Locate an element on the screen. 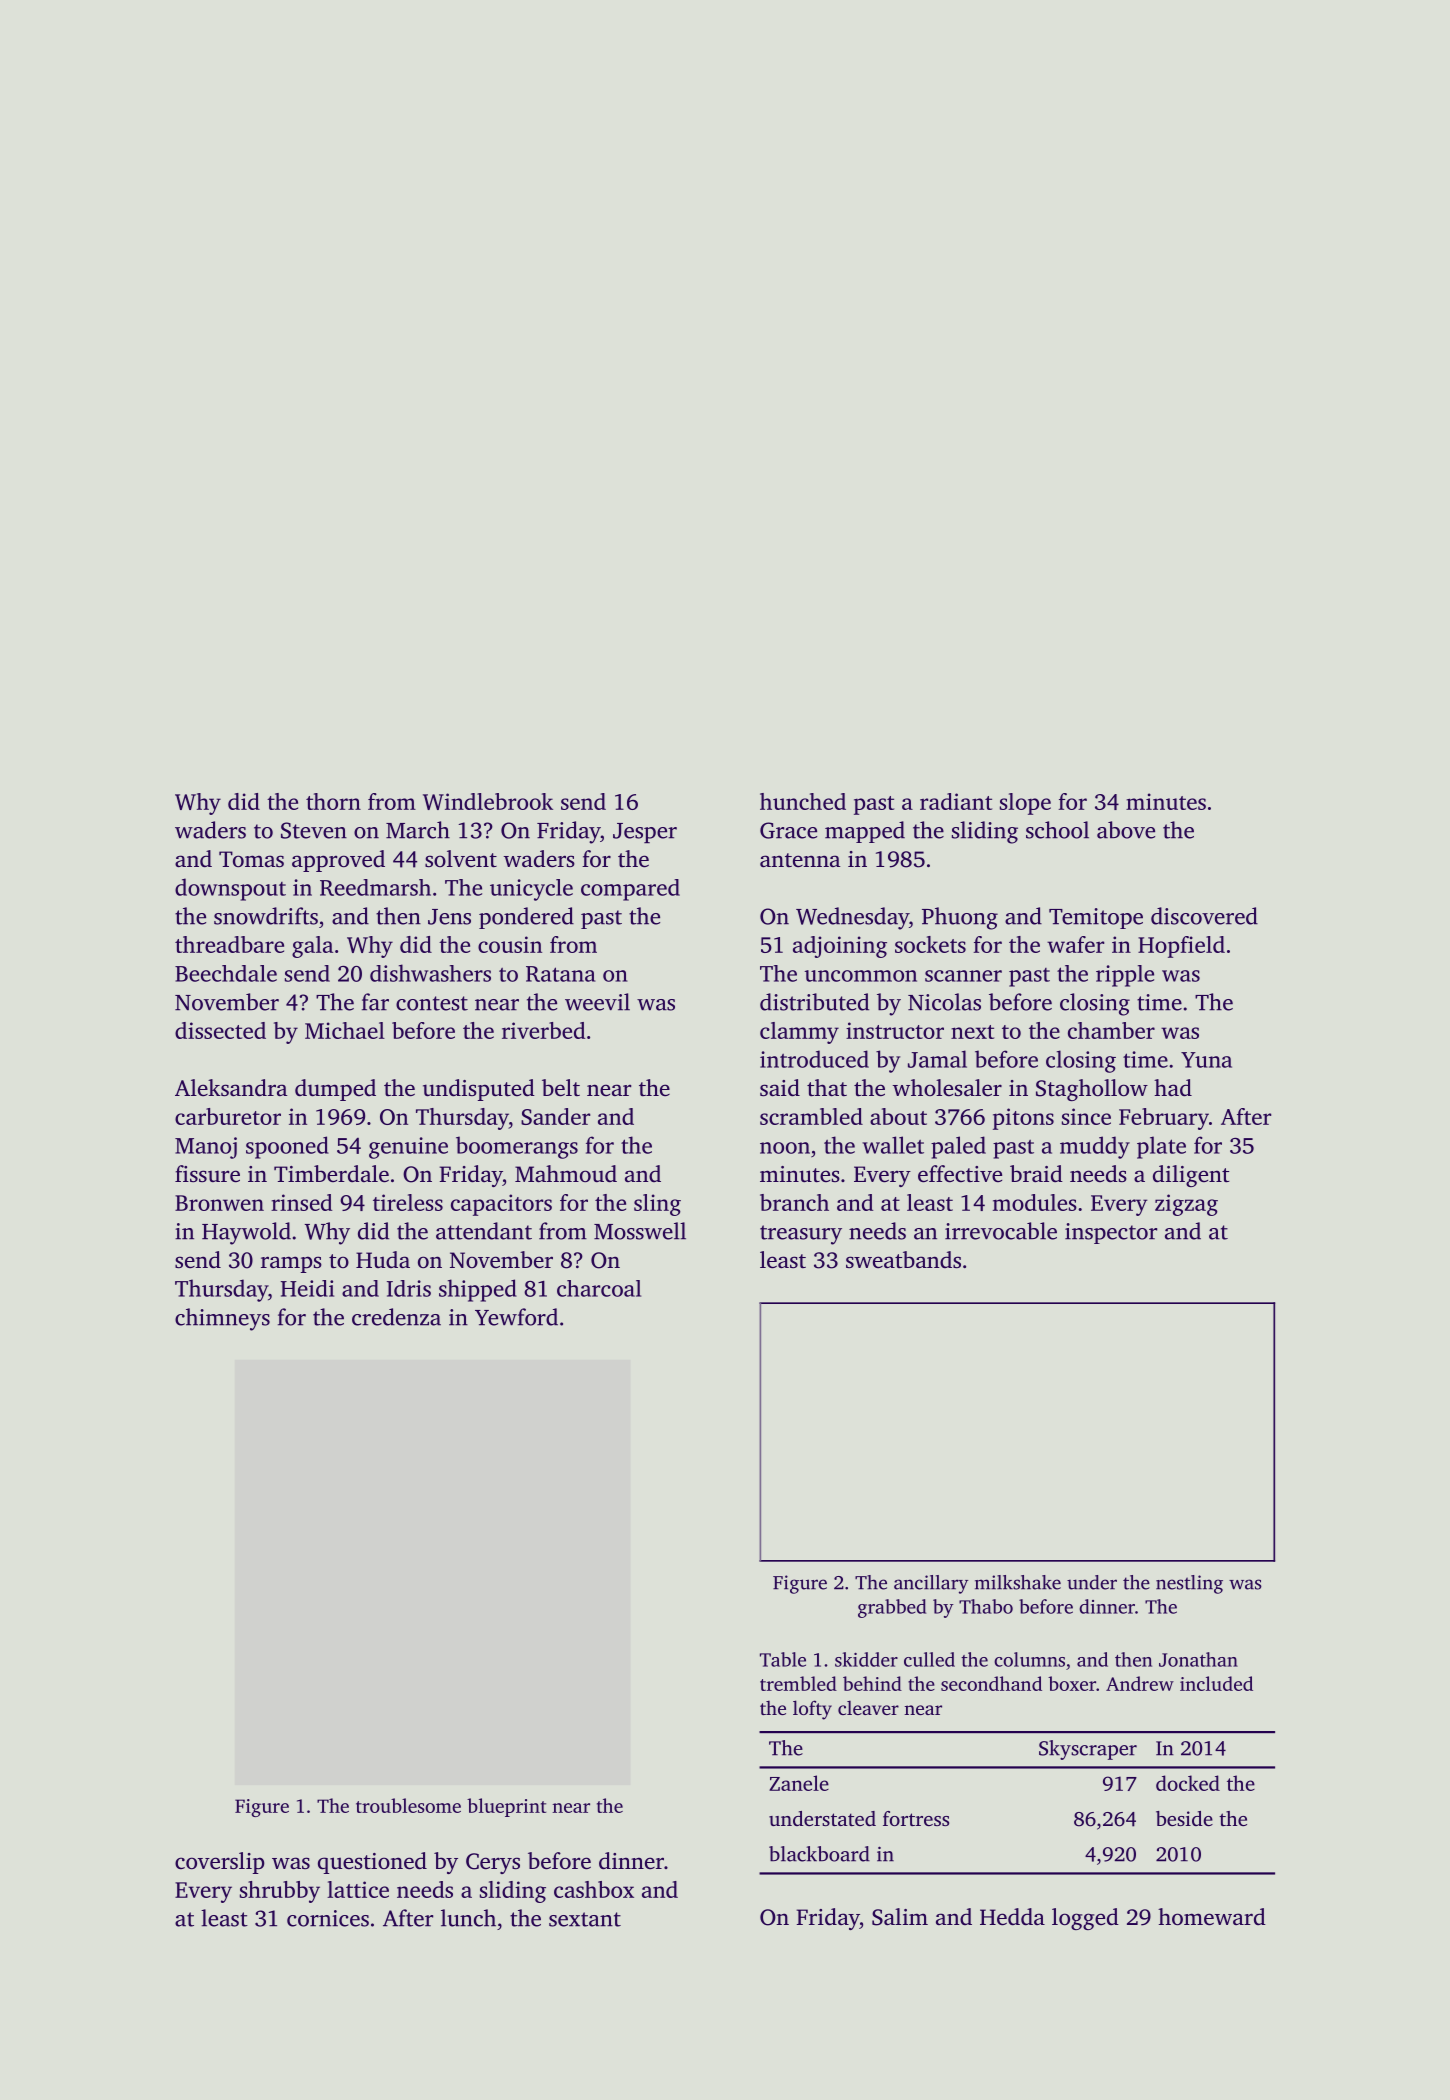 Image resolution: width=1450 pixels, height=2100 pixels. ramps is located at coordinates (291, 1264).
